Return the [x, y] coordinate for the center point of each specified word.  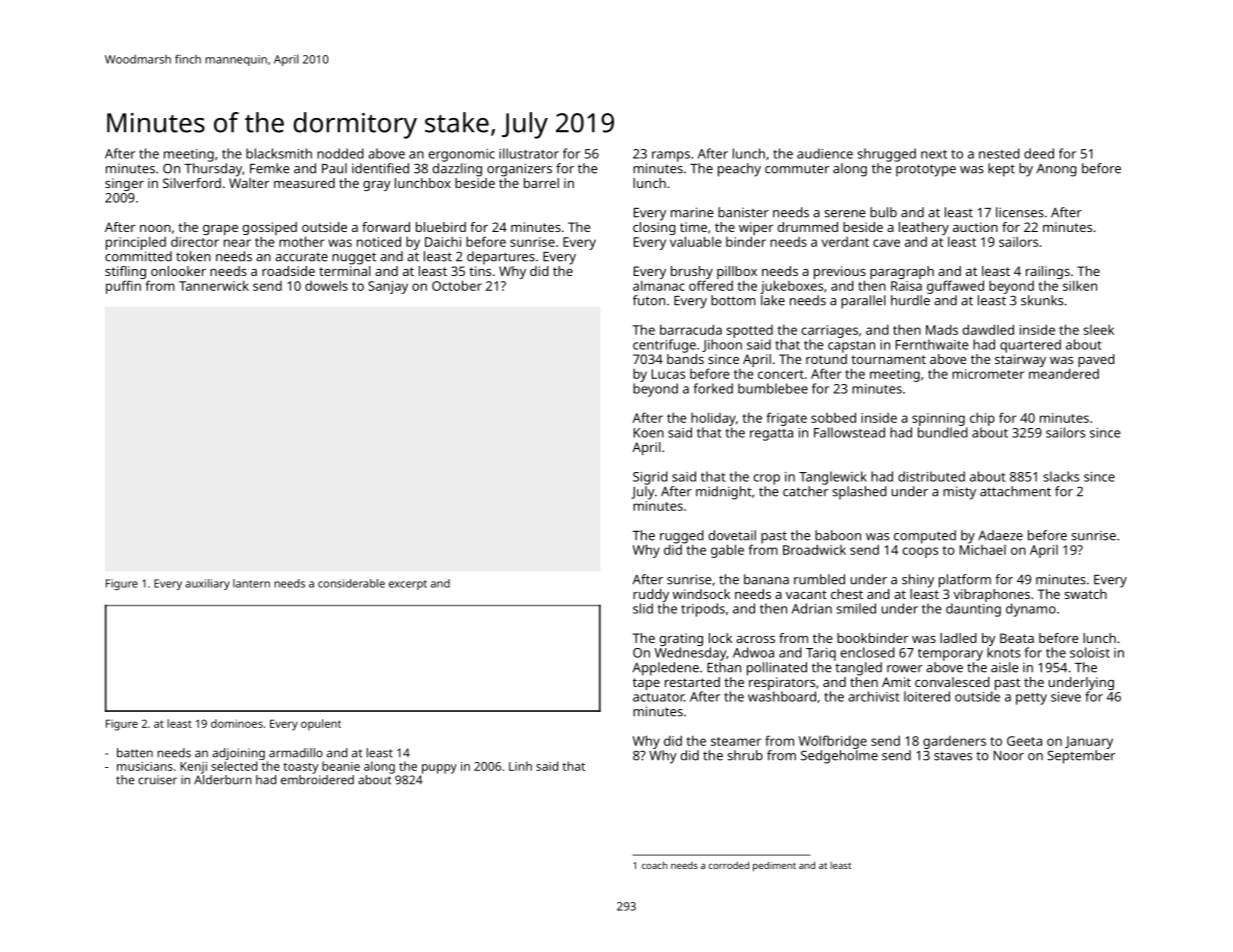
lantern [251, 583]
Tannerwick [214, 285]
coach [654, 865]
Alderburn [223, 780]
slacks [1061, 476]
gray [377, 186]
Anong [1057, 170]
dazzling [457, 170]
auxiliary [207, 584]
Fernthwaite [932, 344]
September [1081, 757]
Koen [649, 433]
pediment [774, 866]
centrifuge [664, 346]
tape [646, 684]
